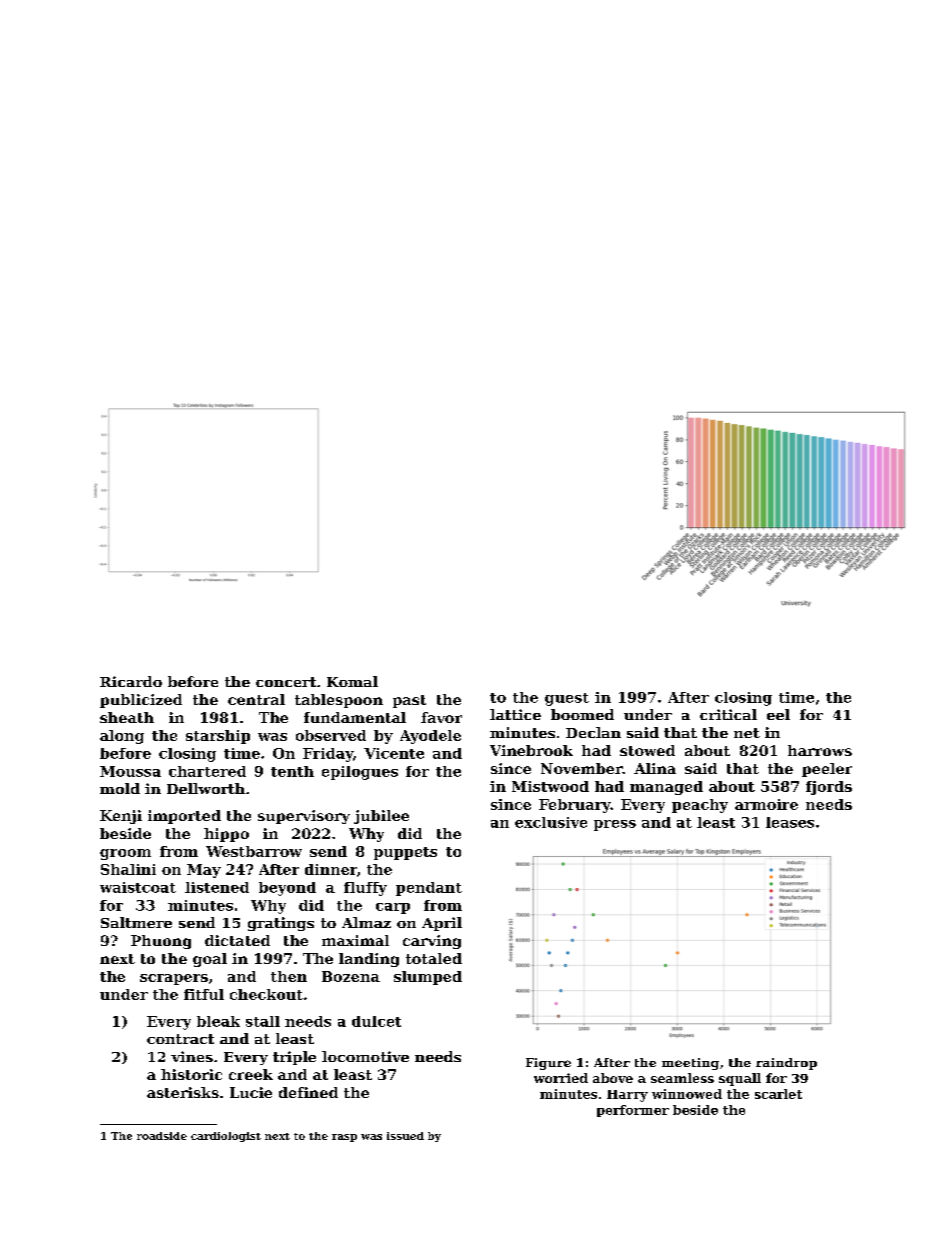 Image resolution: width=952 pixels, height=1233 pixels. What do you see at coordinates (162, 1136) in the document?
I see `roadside` at bounding box center [162, 1136].
